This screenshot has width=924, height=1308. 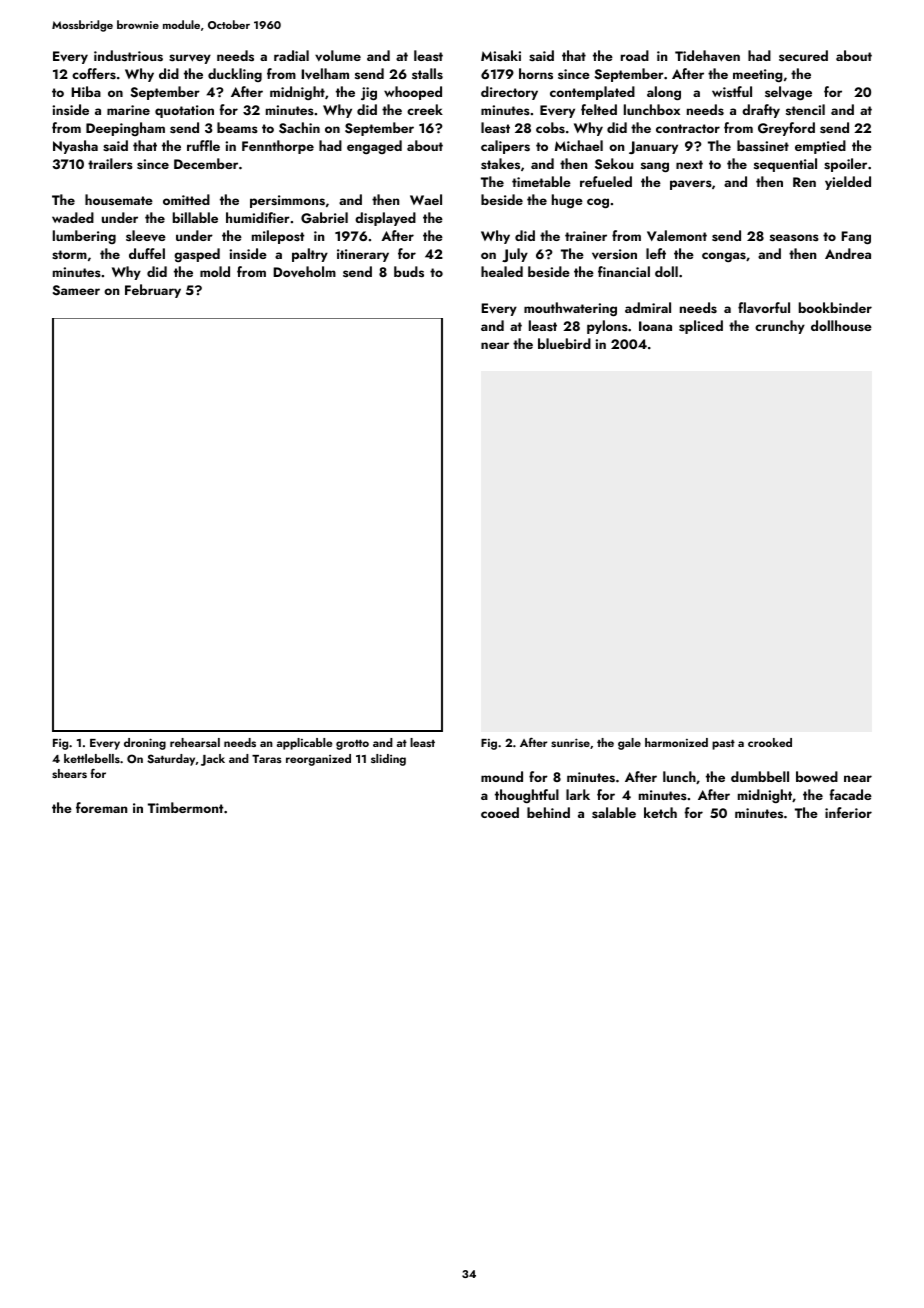 I want to click on sunrise, so click(x=570, y=742).
